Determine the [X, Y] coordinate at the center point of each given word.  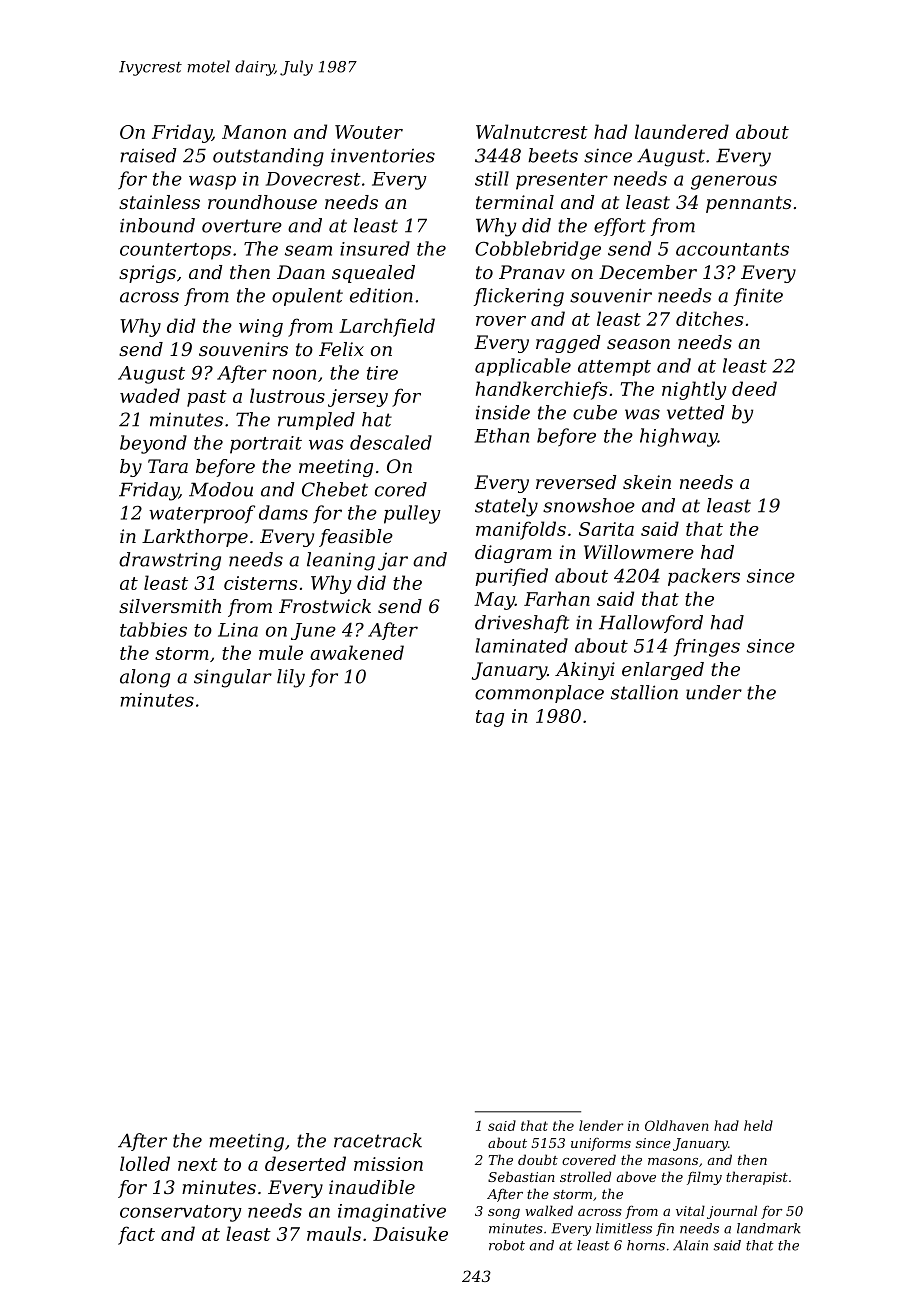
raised [148, 155]
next [198, 1164]
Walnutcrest [532, 131]
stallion [644, 692]
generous [734, 182]
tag [490, 718]
